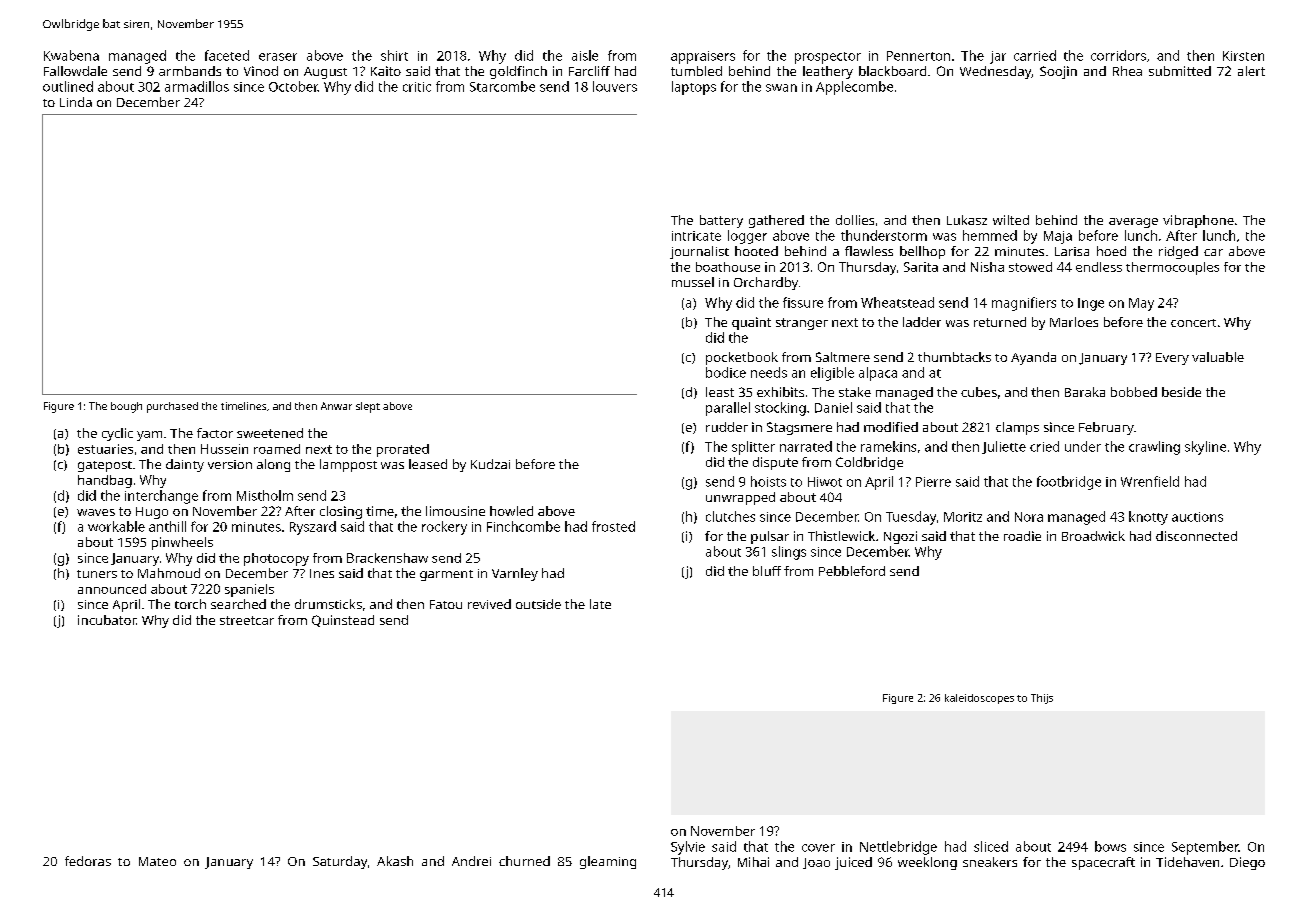 The width and height of the screenshot is (1308, 924). Describe the element at coordinates (167, 526) in the screenshot. I see `anthill` at that location.
